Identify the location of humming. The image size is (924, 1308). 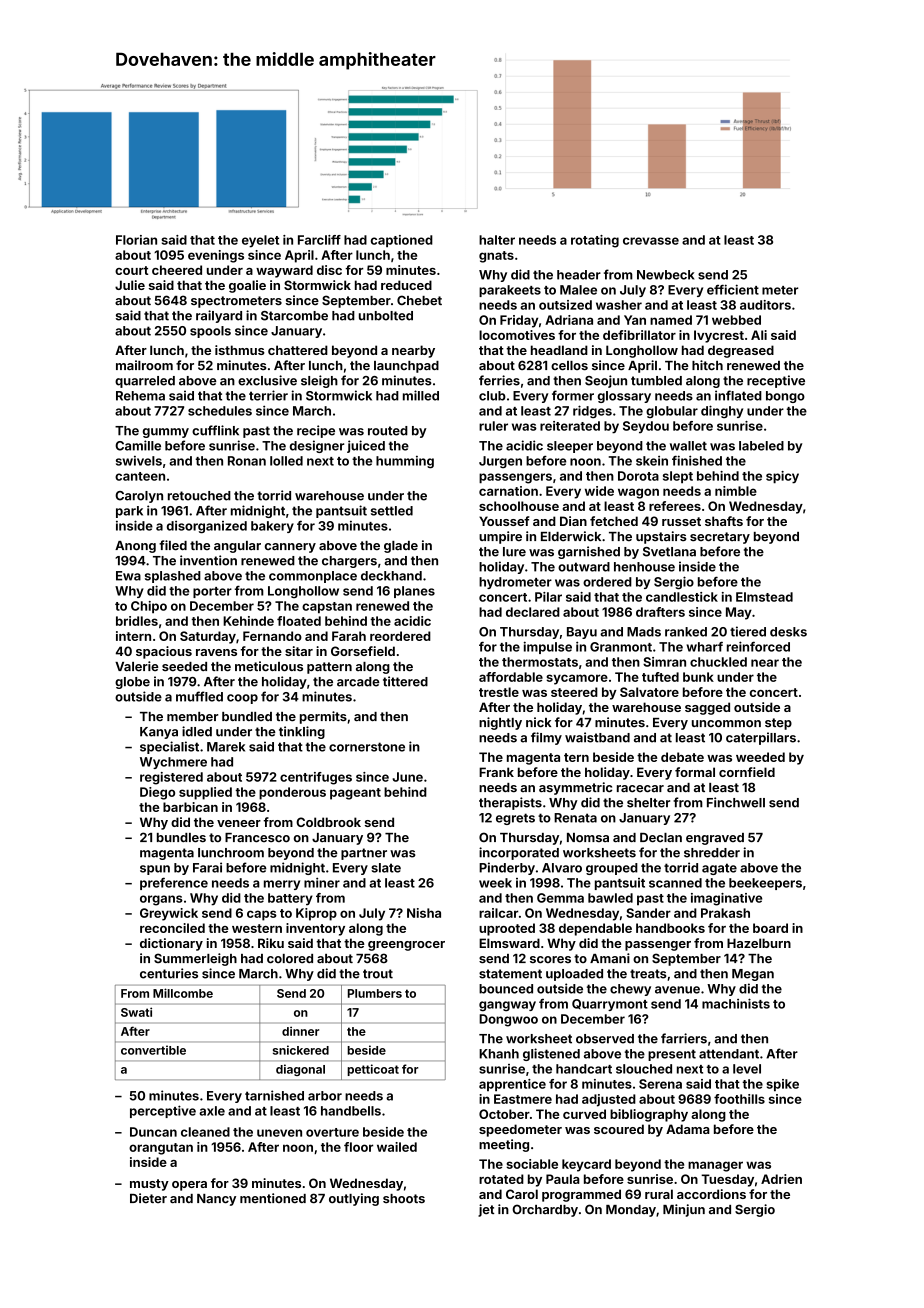
(405, 462).
